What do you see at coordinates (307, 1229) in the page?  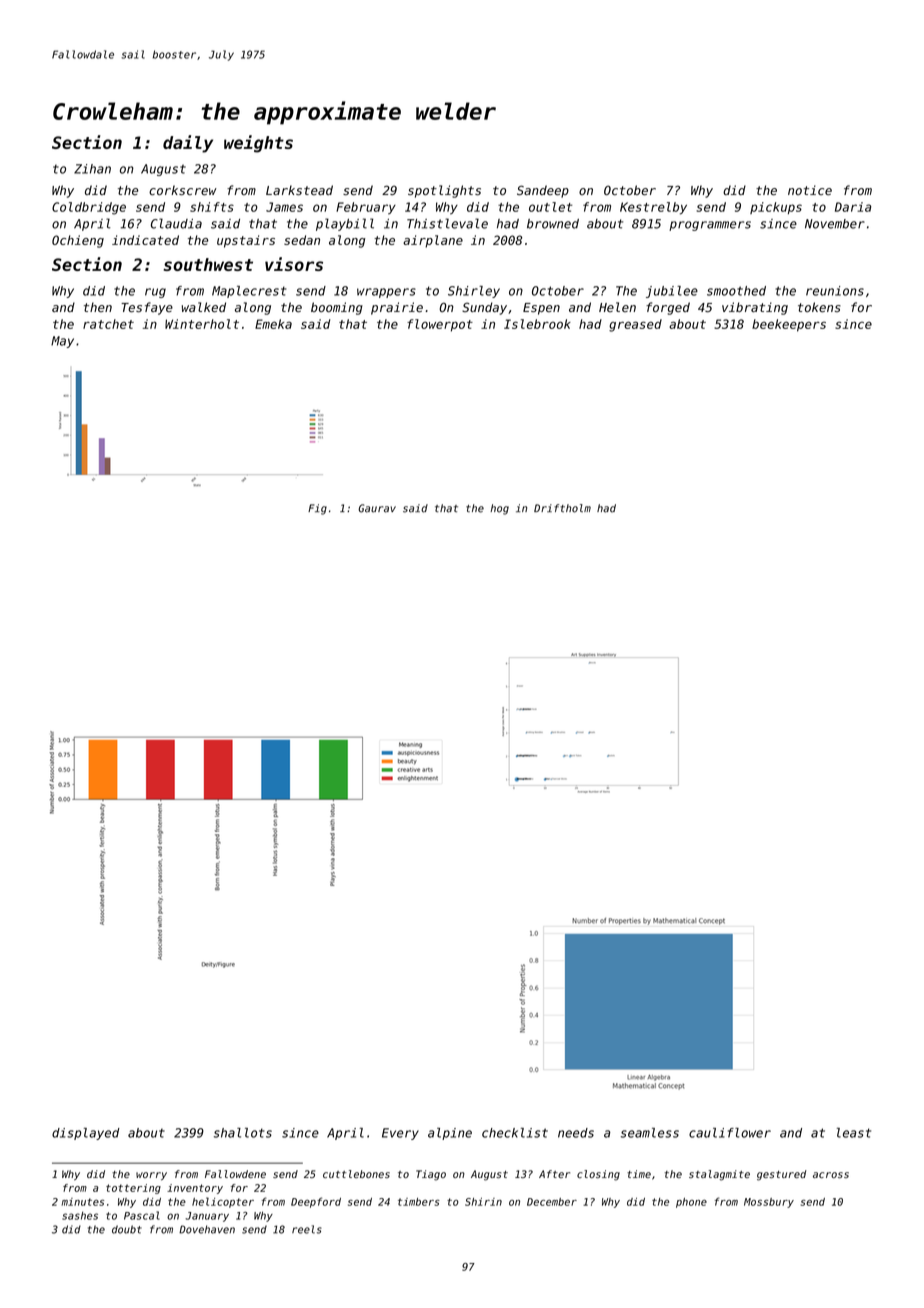 I see `reels` at bounding box center [307, 1229].
